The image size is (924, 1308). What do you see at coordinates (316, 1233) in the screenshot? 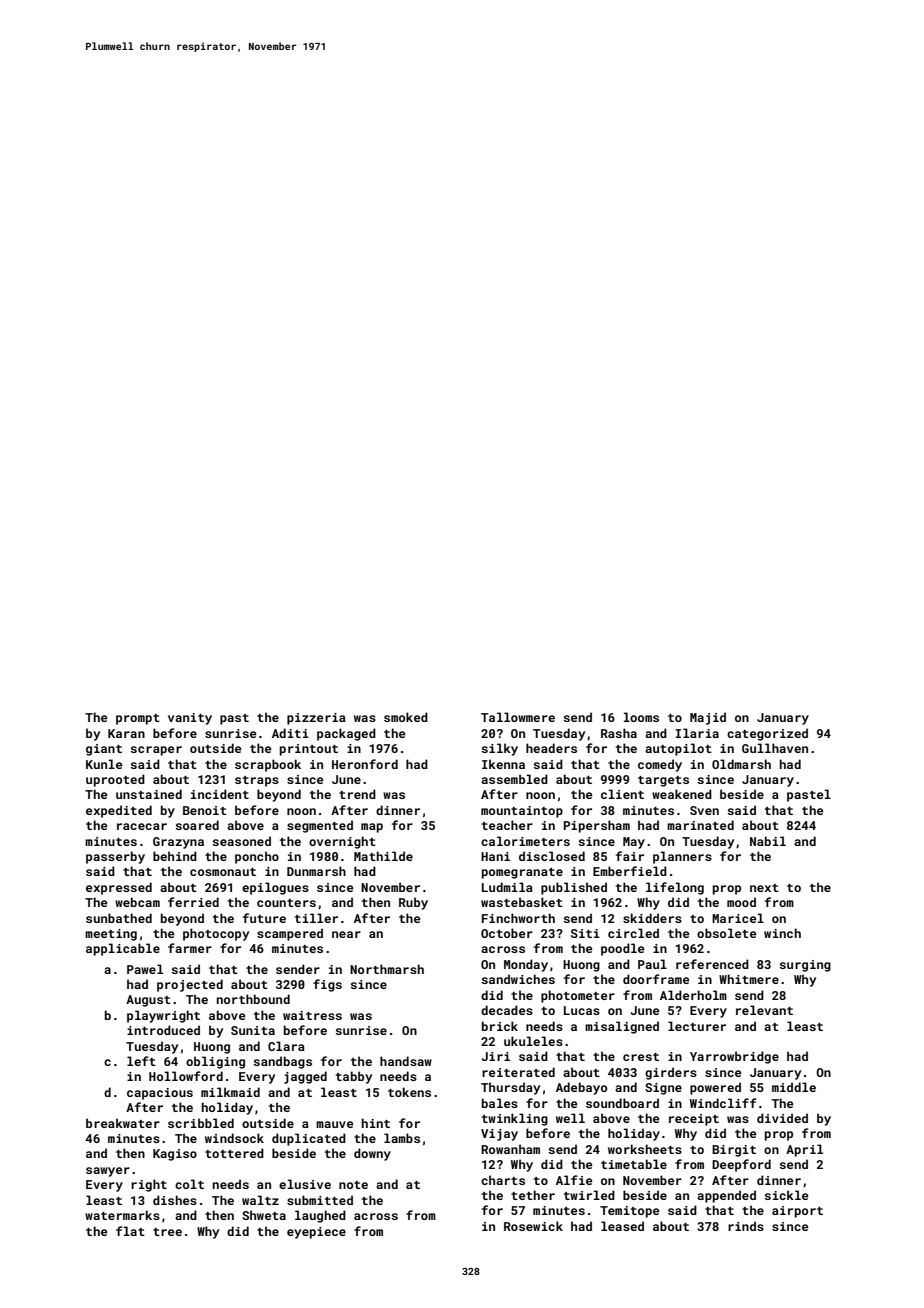
I see `eyepiece` at bounding box center [316, 1233].
